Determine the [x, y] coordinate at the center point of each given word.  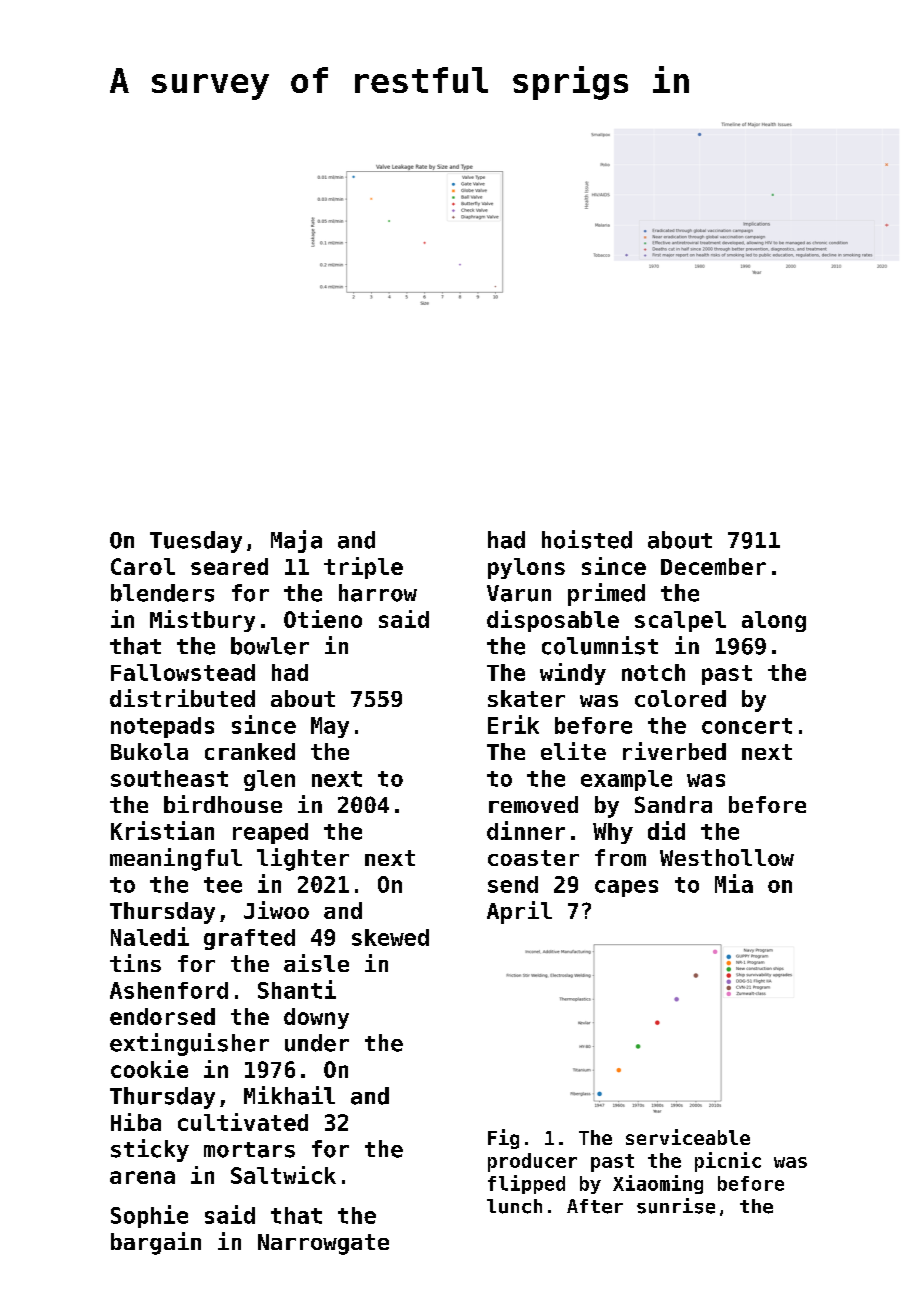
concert [747, 726]
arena [142, 1177]
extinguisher [189, 1044]
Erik [513, 724]
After [595, 1206]
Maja [296, 541]
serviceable [688, 1137]
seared [229, 566]
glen [269, 780]
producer [532, 1162]
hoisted [587, 539]
